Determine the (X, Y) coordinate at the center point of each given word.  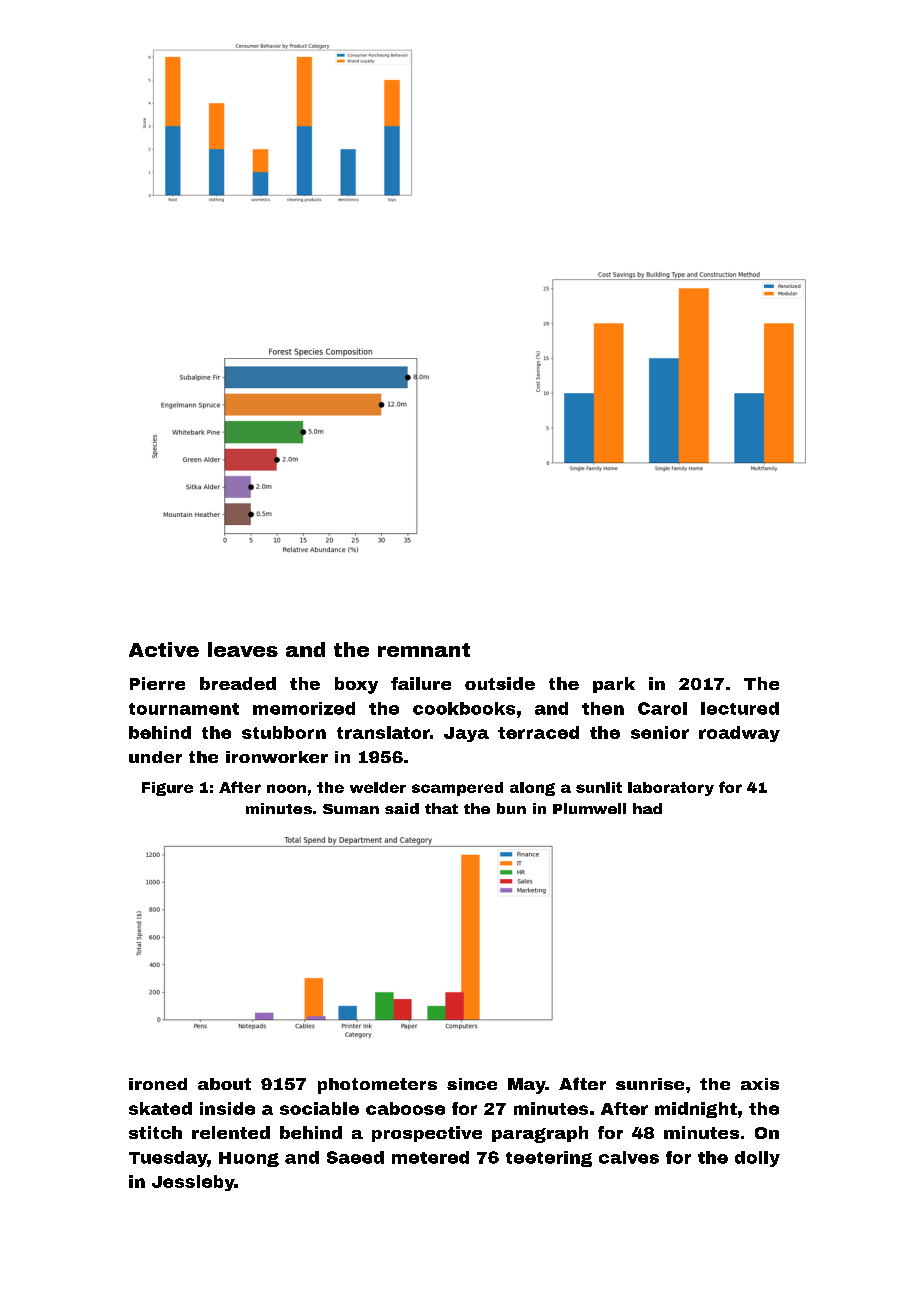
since (472, 1084)
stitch (155, 1132)
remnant (424, 650)
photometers (377, 1086)
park (614, 685)
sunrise (650, 1084)
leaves (243, 649)
